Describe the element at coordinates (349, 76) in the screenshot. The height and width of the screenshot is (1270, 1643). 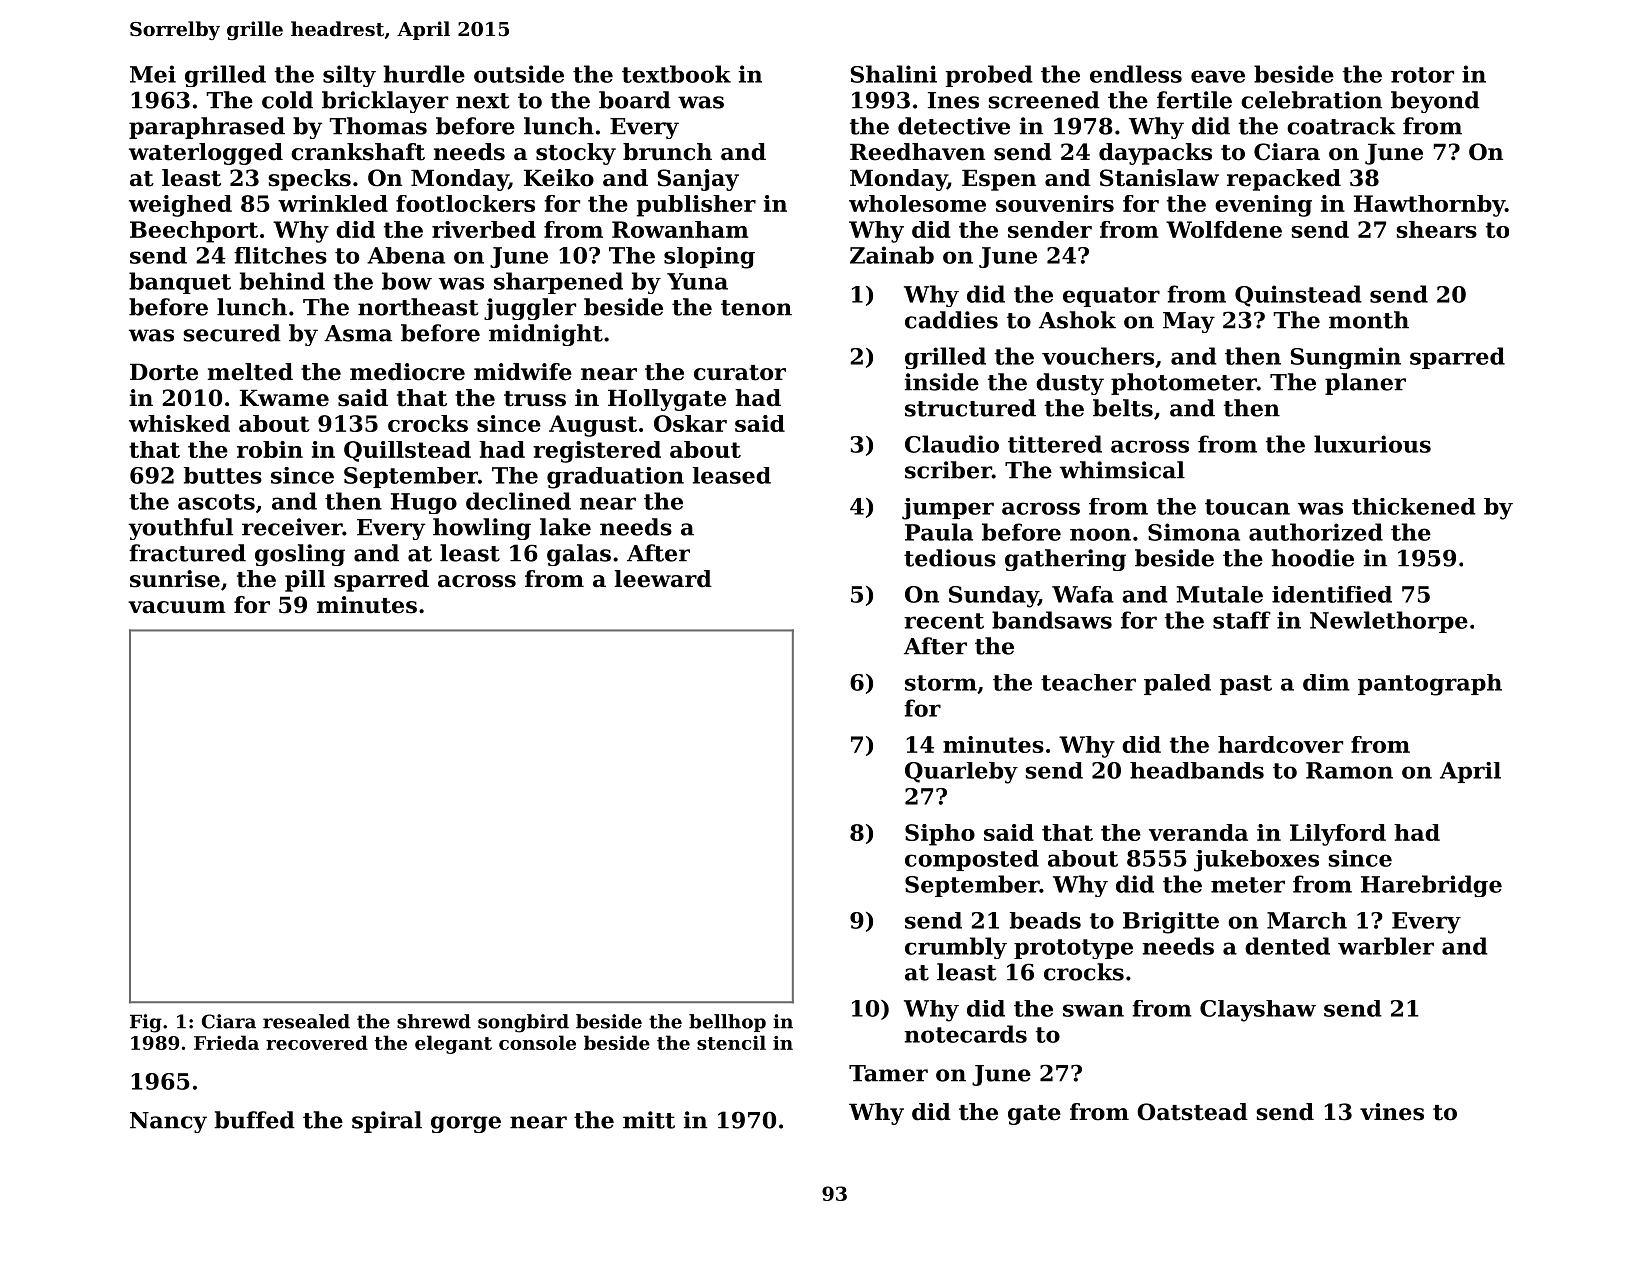
I see `silty` at that location.
